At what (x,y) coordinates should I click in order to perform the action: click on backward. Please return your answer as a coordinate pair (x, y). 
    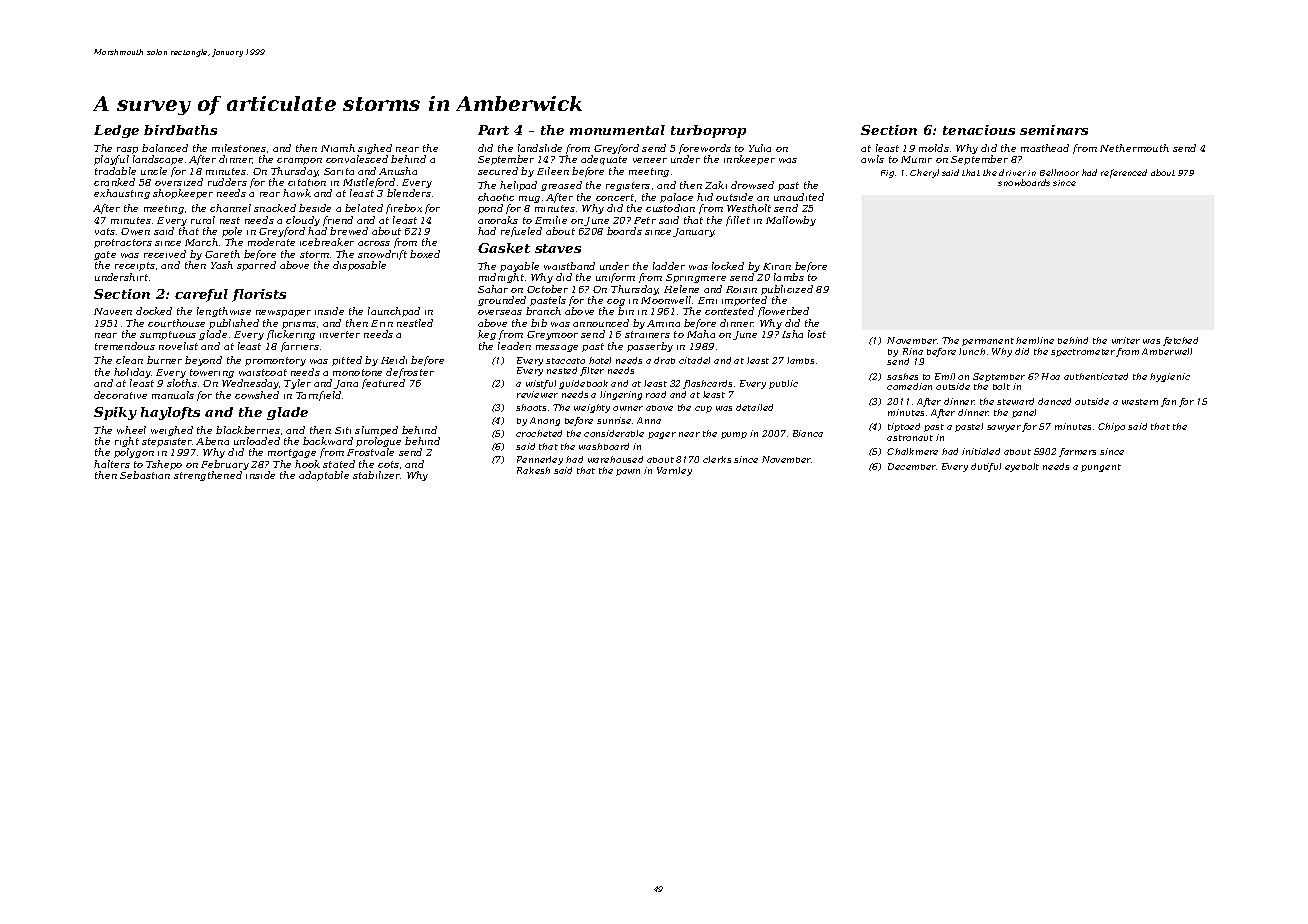
    Looking at the image, I should click on (328, 441).
